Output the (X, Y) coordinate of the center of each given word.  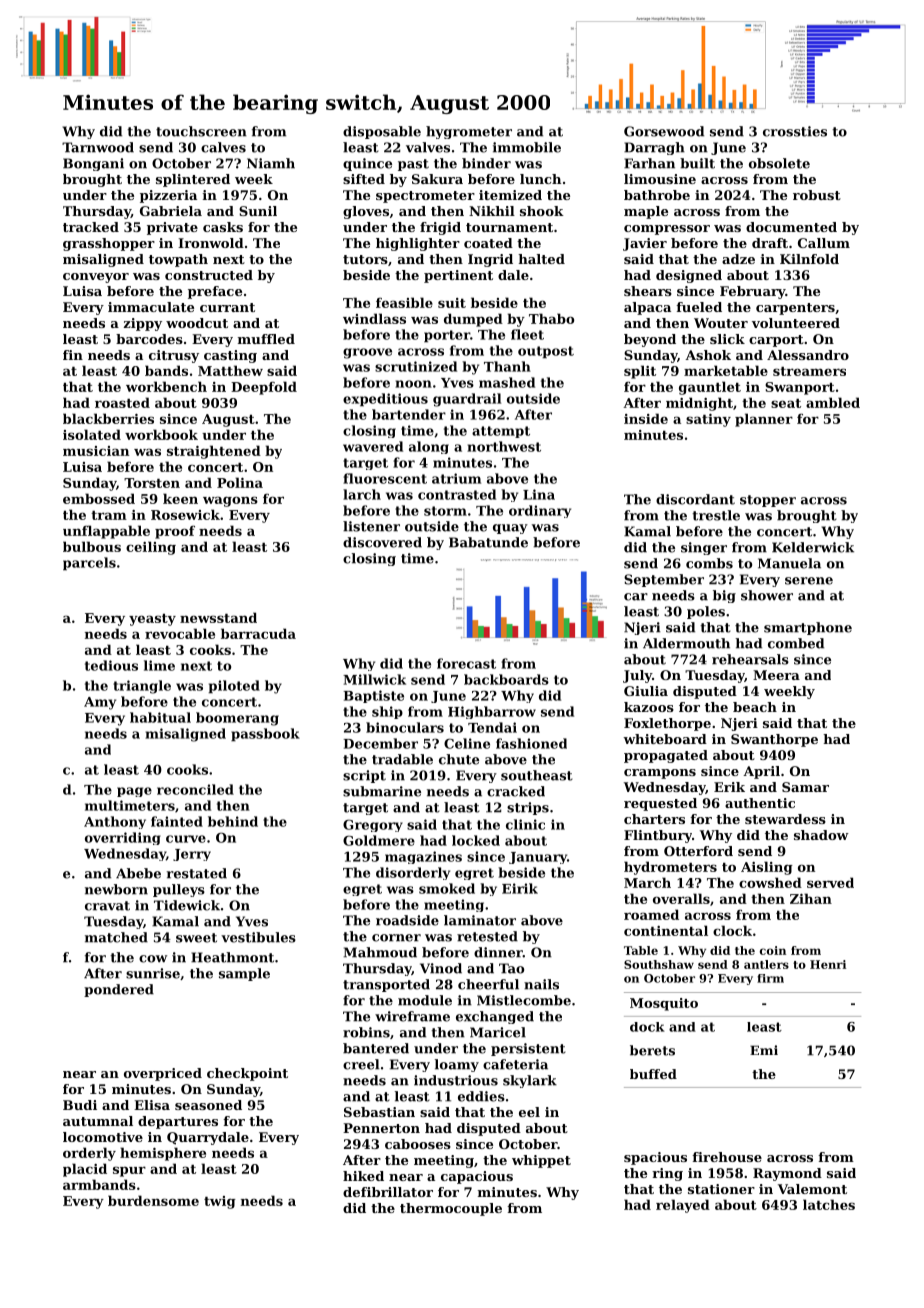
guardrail (467, 400)
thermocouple (451, 1209)
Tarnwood (98, 147)
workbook (161, 434)
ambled (833, 402)
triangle (142, 687)
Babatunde (488, 542)
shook (542, 211)
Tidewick (187, 905)
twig (220, 1202)
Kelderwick (813, 547)
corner (396, 938)
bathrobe (657, 195)
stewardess (785, 819)
